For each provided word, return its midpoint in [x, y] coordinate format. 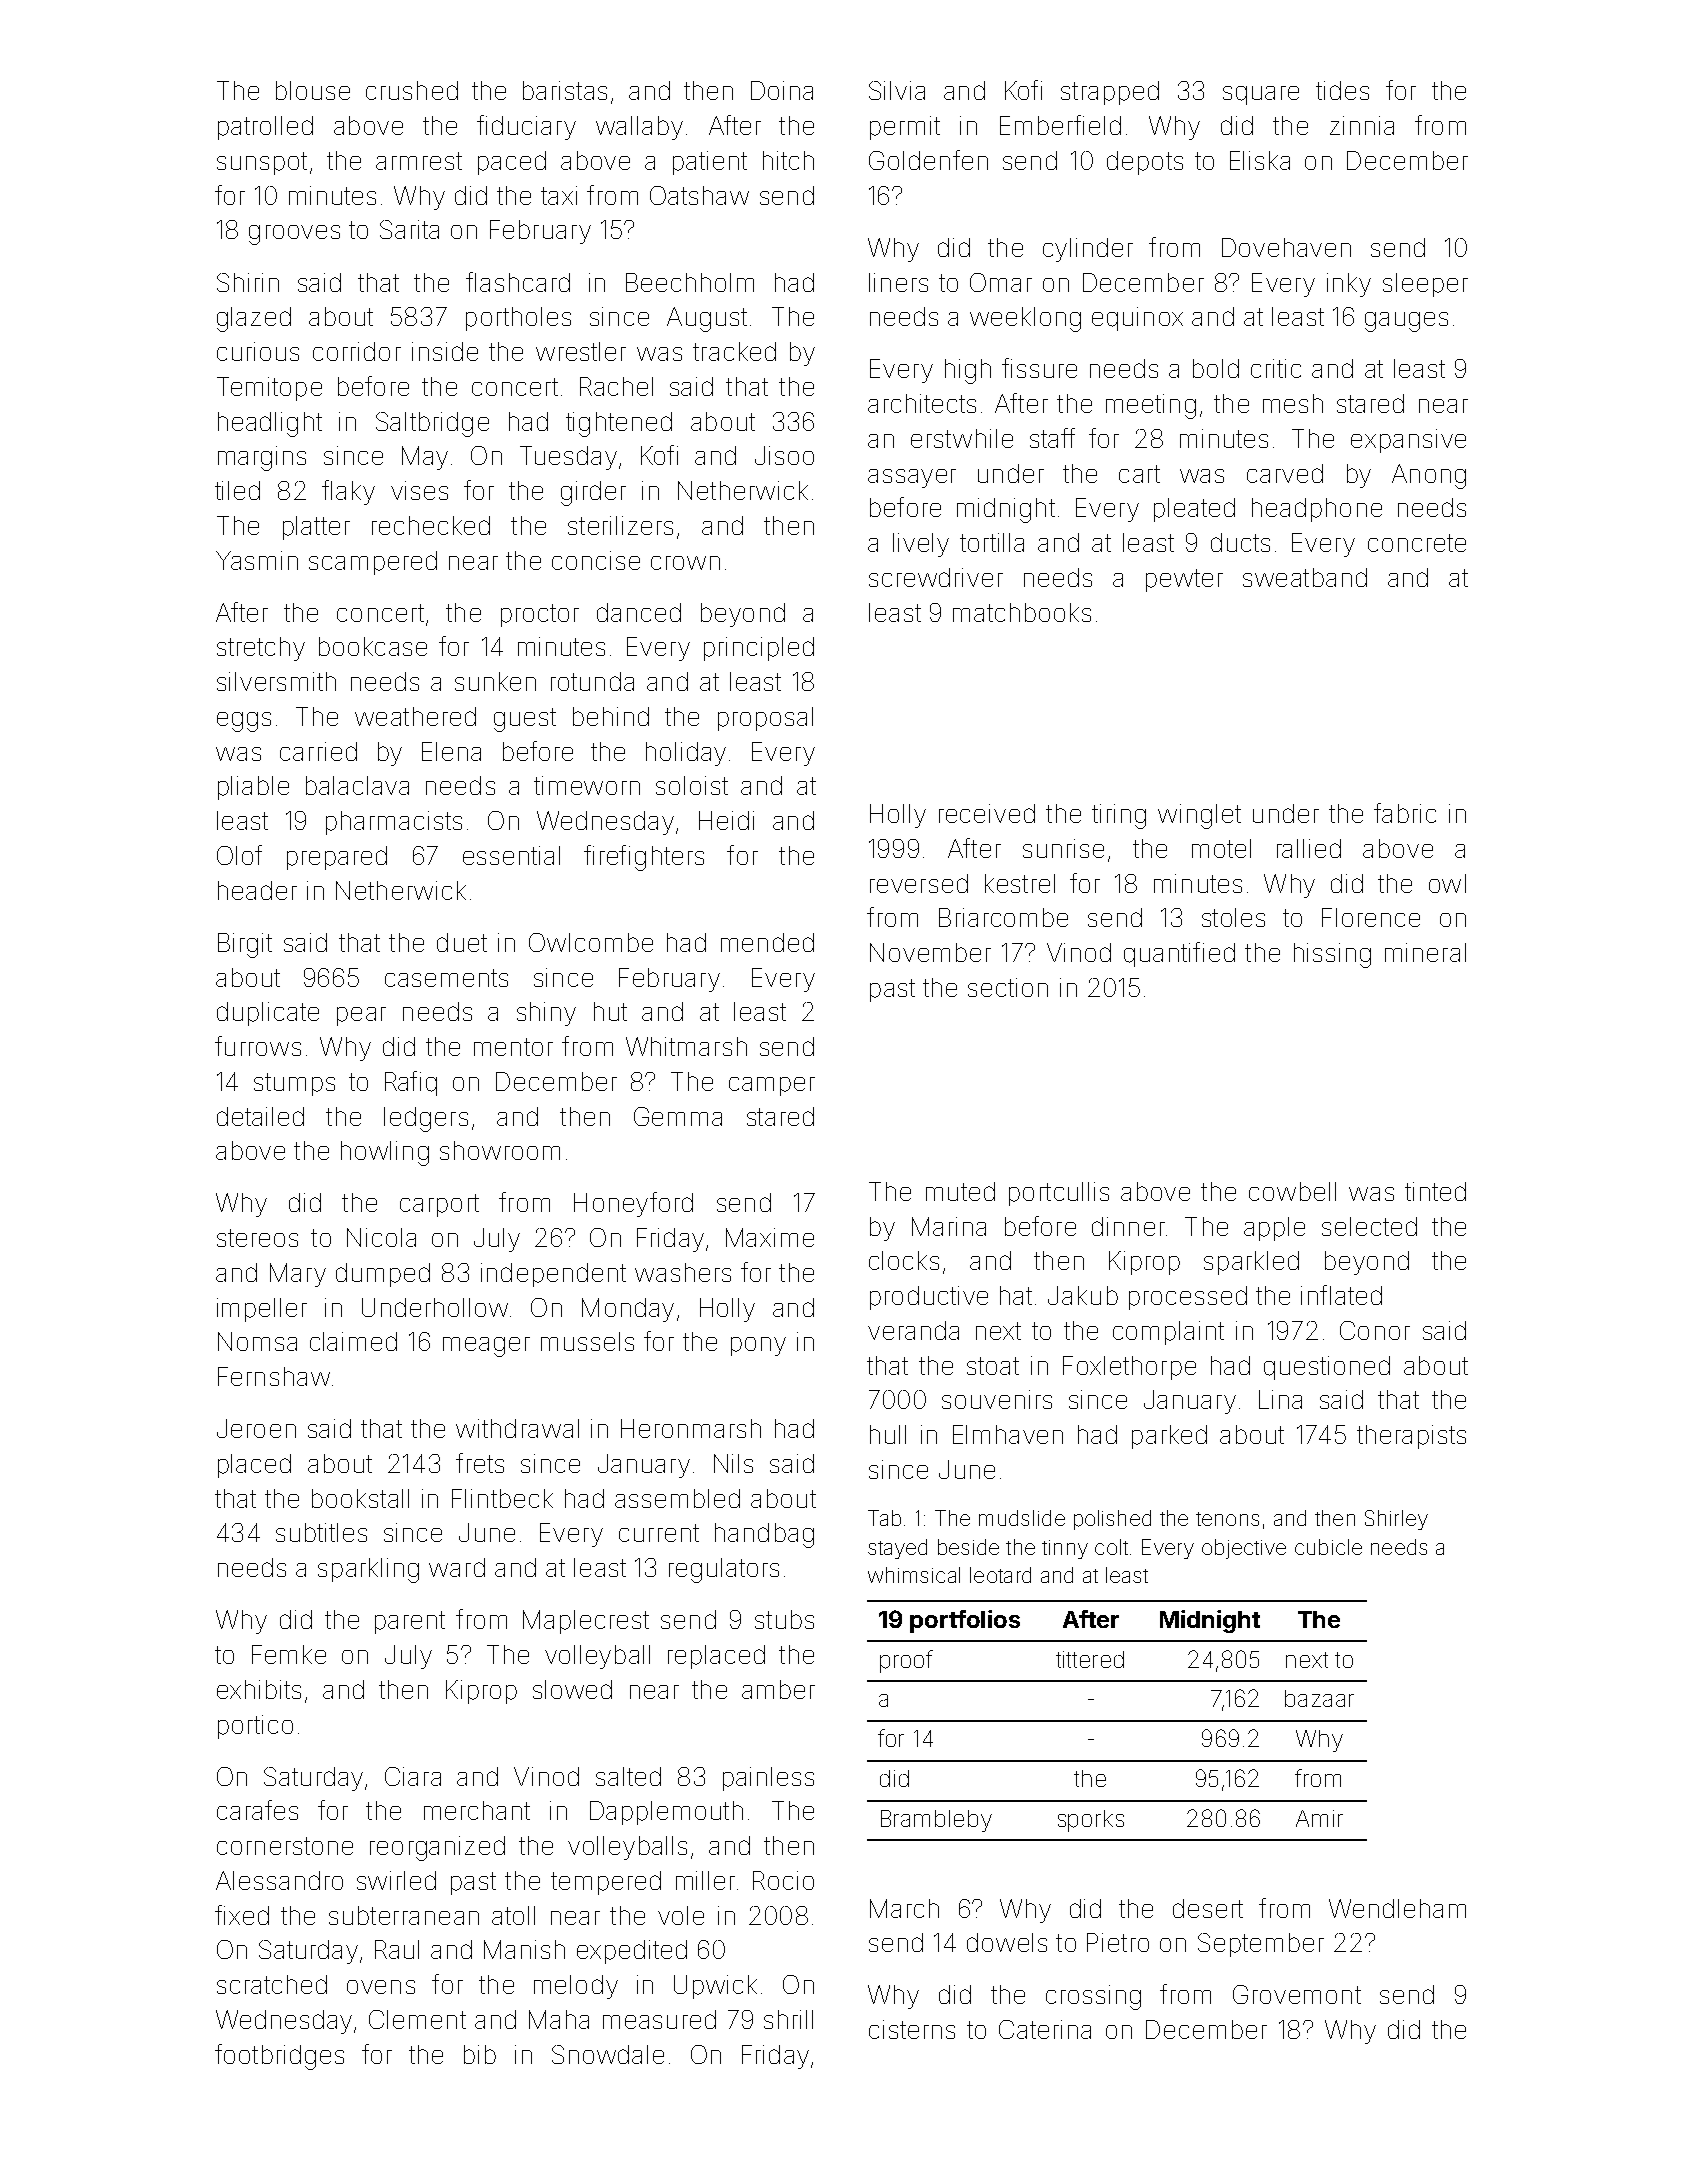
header [257, 890]
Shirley [1396, 1520]
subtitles [321, 1532]
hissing [1332, 955]
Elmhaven [1008, 1434]
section [1008, 987]
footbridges [279, 2057]
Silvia [897, 90]
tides [1342, 90]
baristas [565, 90]
